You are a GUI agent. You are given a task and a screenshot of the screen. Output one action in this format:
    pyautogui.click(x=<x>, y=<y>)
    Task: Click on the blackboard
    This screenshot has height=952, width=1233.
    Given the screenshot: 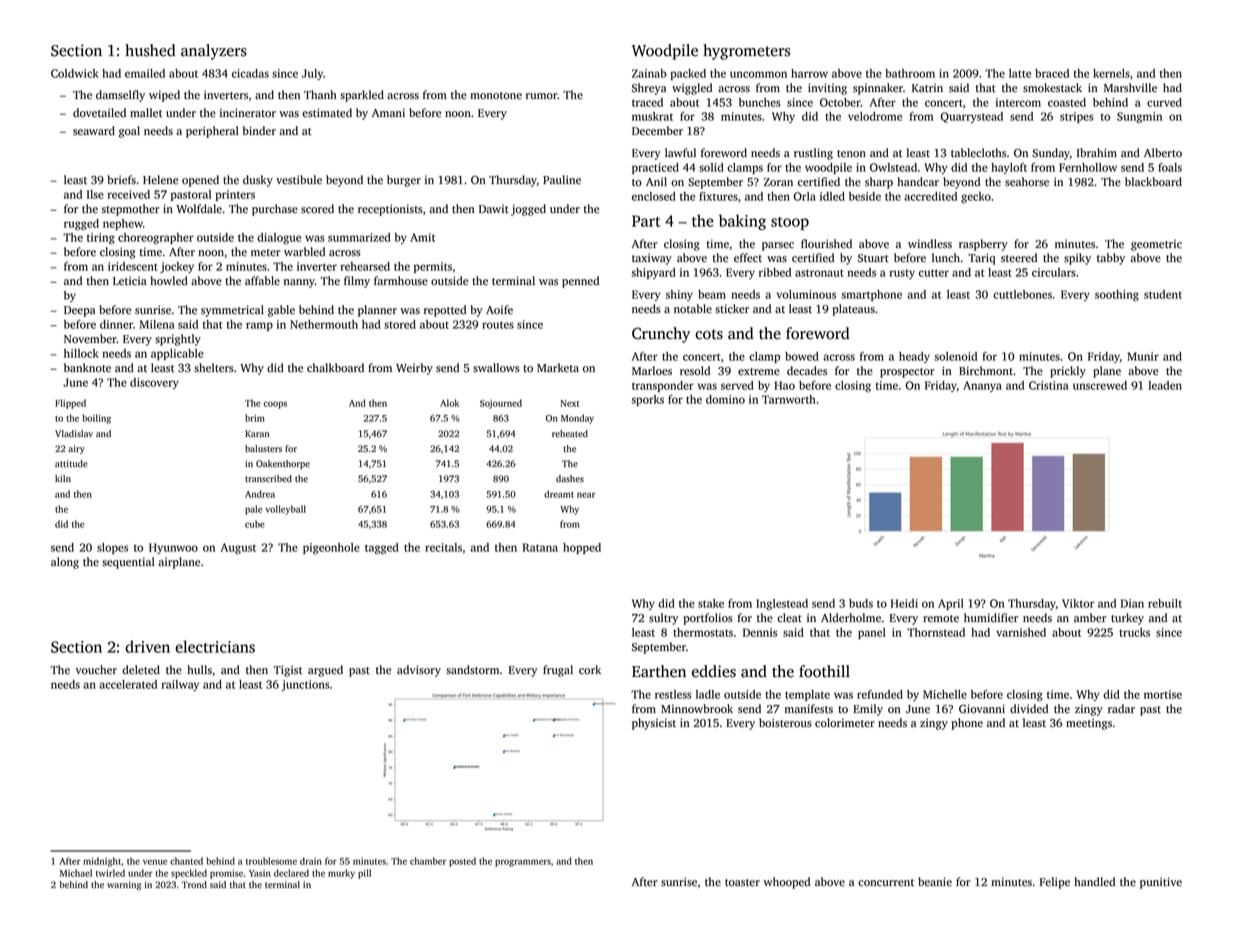 What is the action you would take?
    pyautogui.click(x=1153, y=182)
